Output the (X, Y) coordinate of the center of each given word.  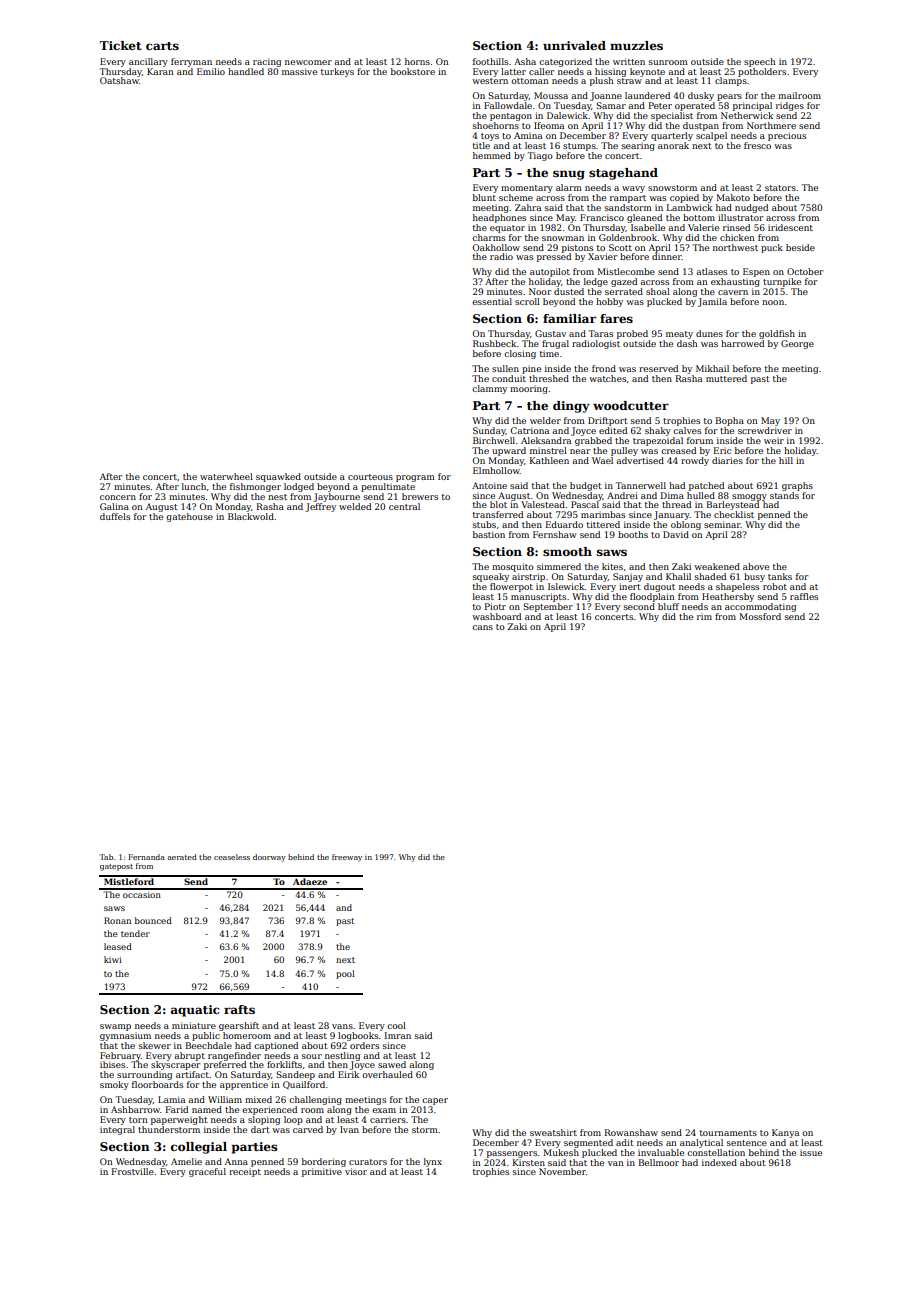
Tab (106, 857)
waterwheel (226, 476)
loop (293, 1120)
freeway (347, 858)
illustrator (740, 217)
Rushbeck (495, 343)
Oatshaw (119, 80)
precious (787, 136)
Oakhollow (496, 247)
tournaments (728, 1133)
